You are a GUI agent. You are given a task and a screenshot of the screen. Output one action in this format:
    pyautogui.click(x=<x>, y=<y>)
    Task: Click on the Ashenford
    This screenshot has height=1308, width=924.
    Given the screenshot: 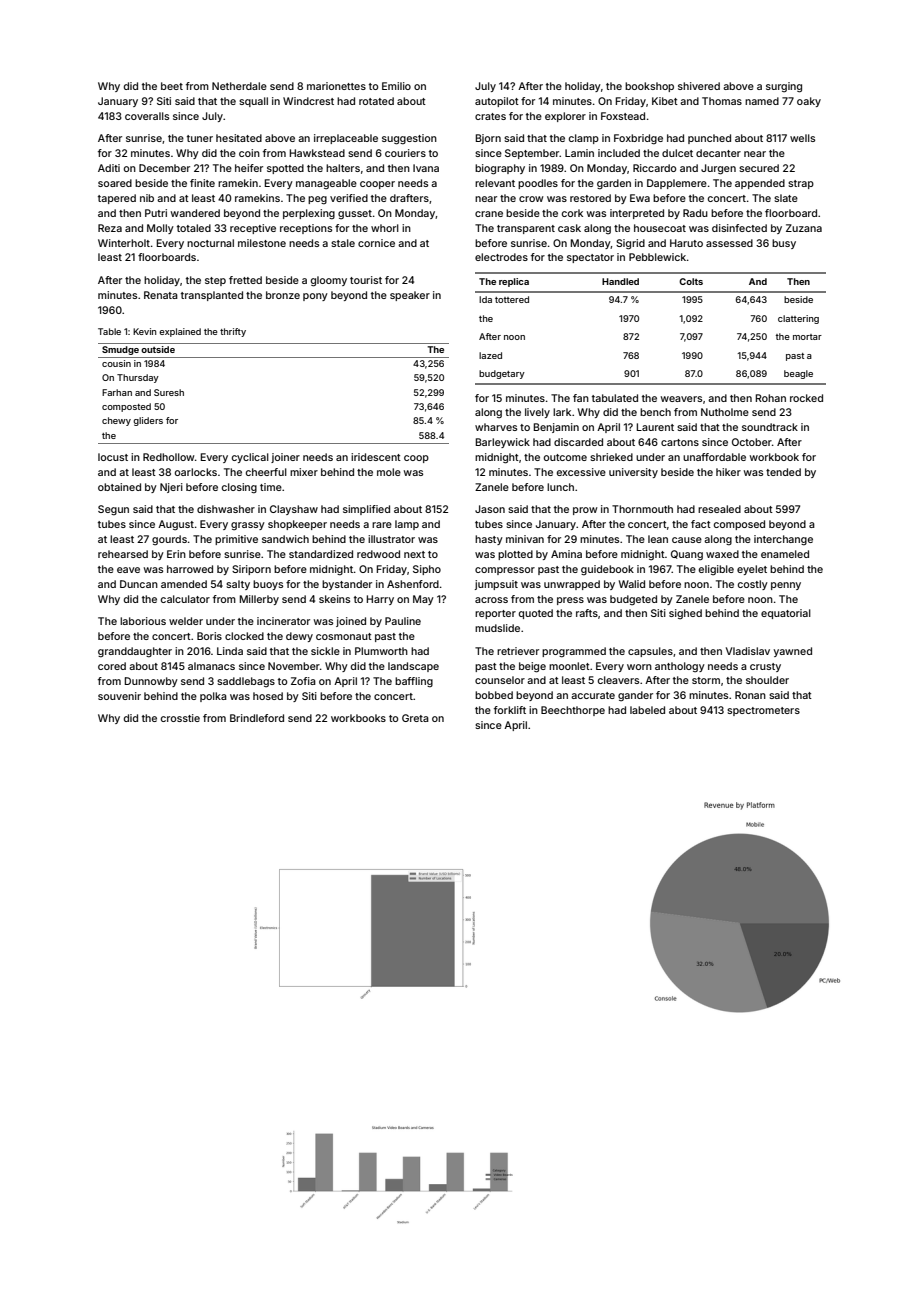 What is the action you would take?
    pyautogui.click(x=413, y=584)
